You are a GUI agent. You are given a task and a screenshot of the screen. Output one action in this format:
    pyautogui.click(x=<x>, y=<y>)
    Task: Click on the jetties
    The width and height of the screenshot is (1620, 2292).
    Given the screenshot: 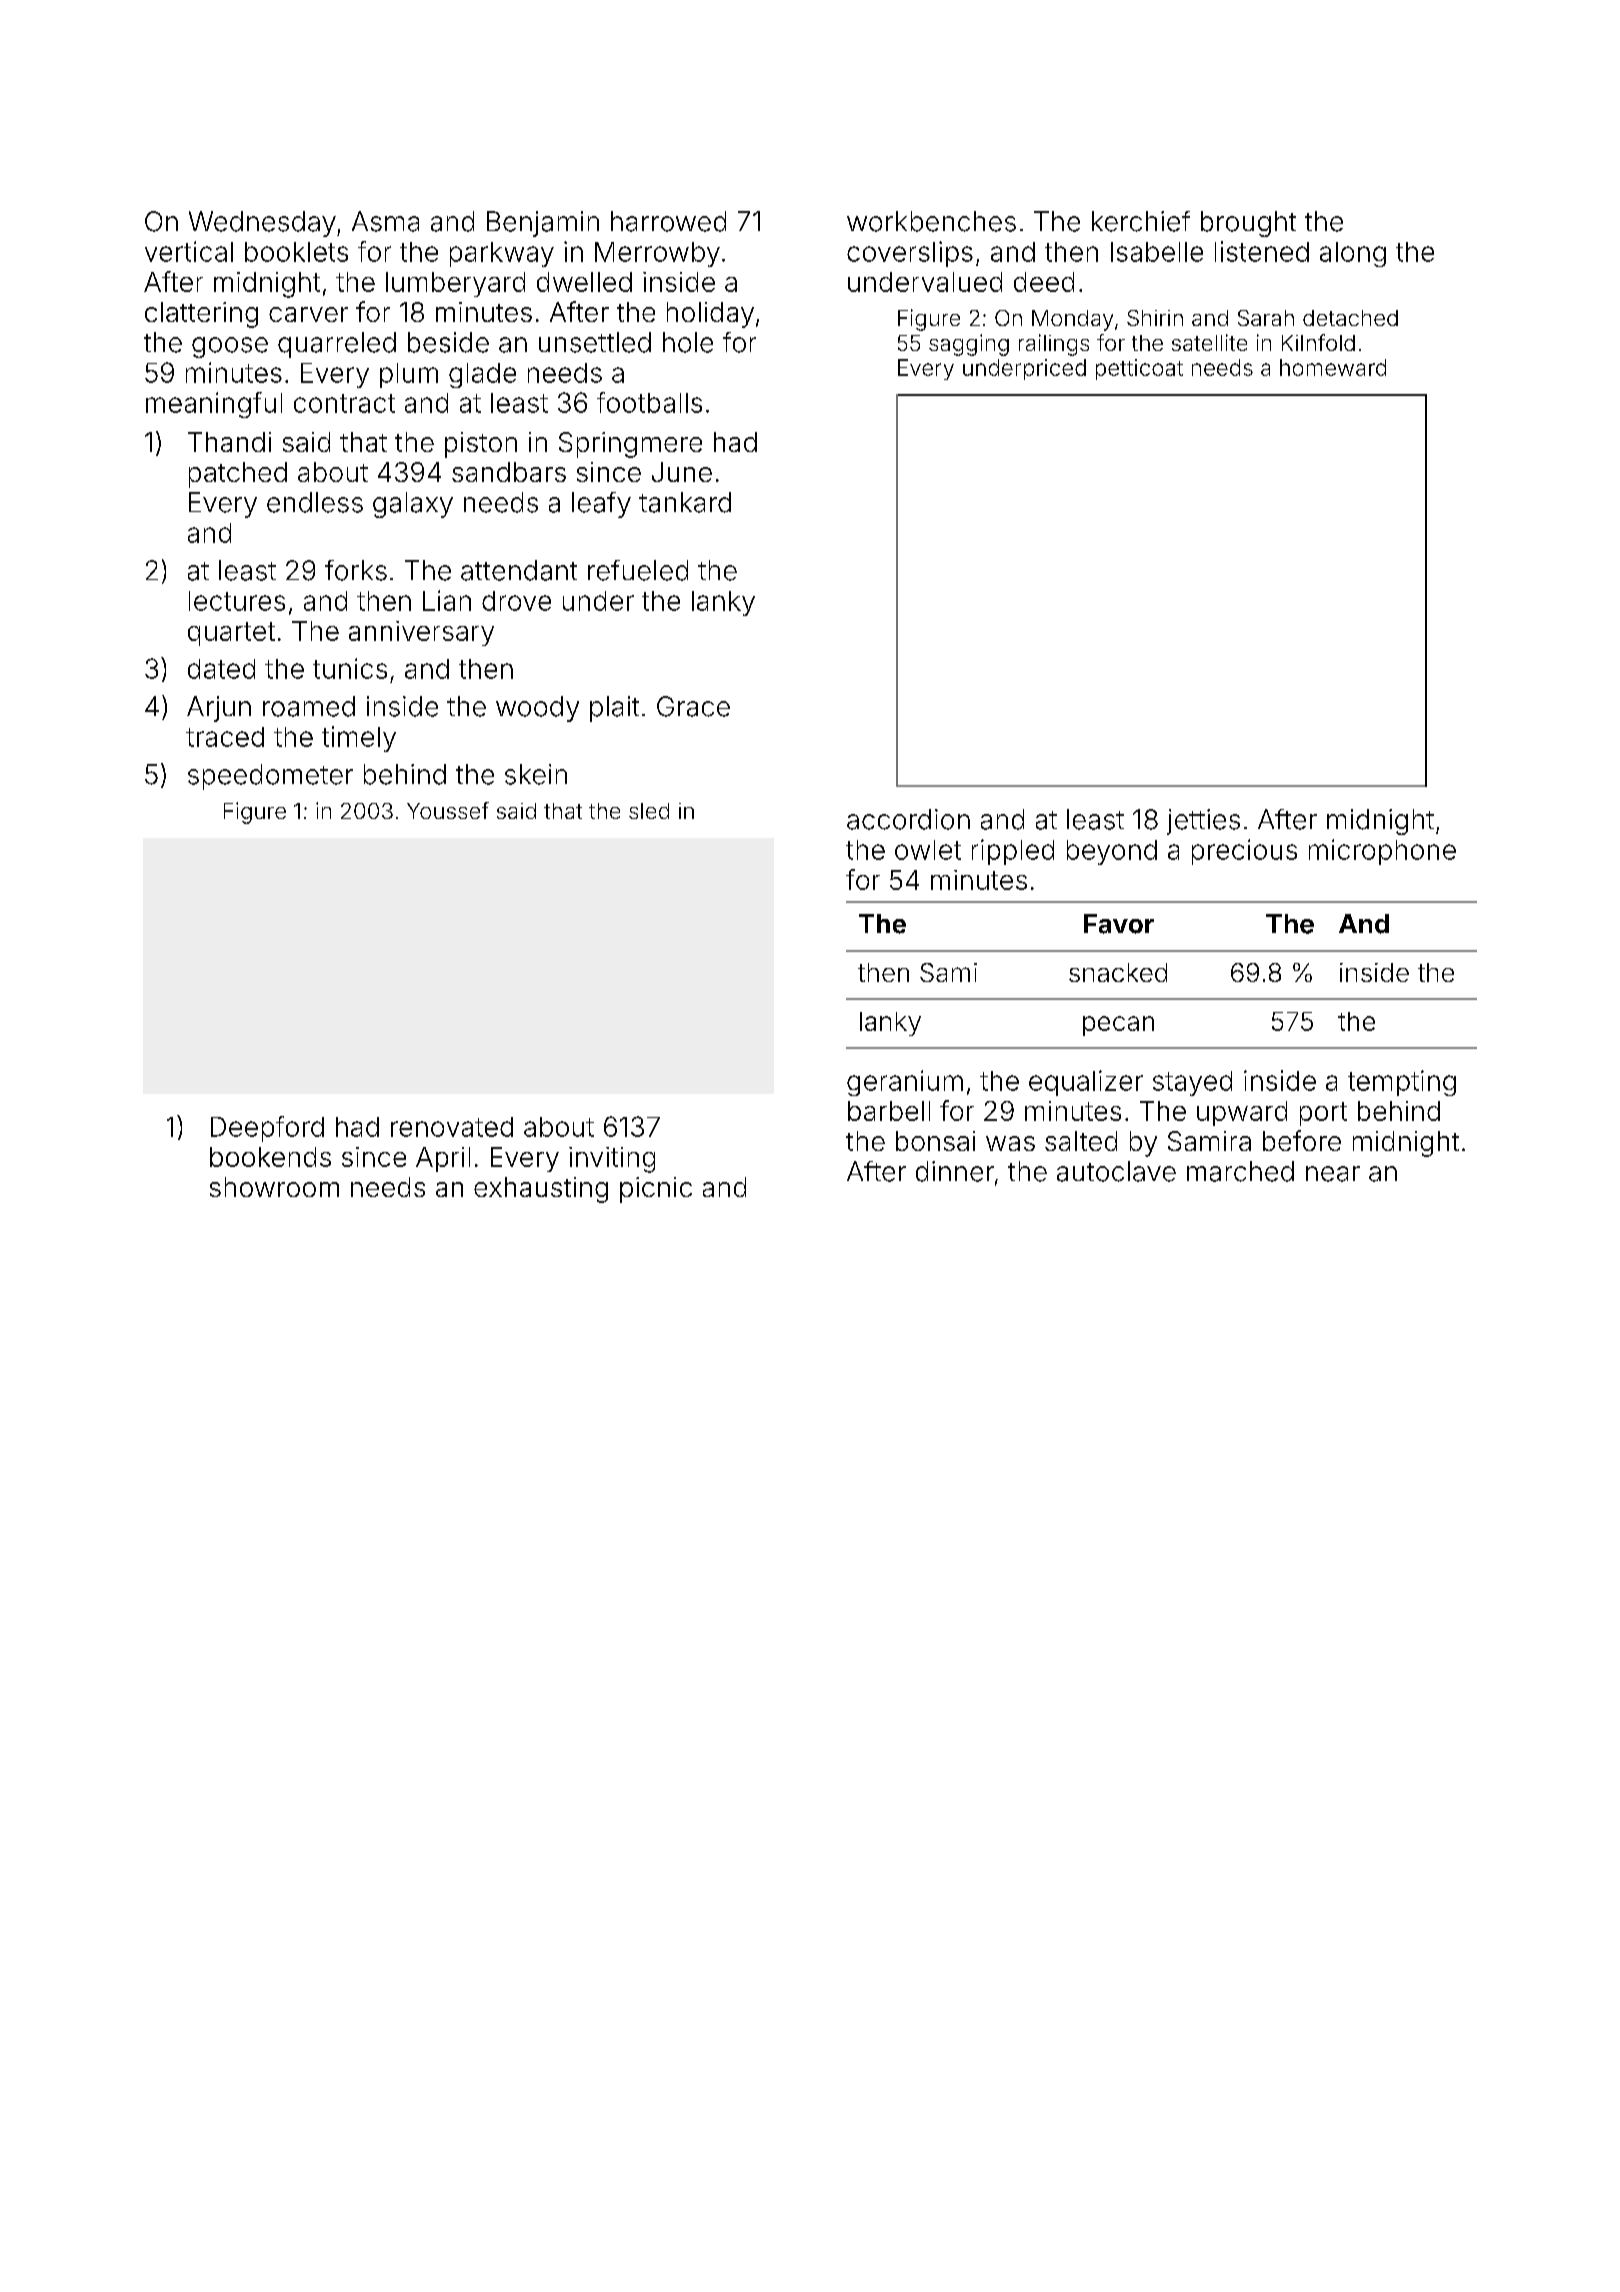 What is the action you would take?
    pyautogui.click(x=1203, y=822)
